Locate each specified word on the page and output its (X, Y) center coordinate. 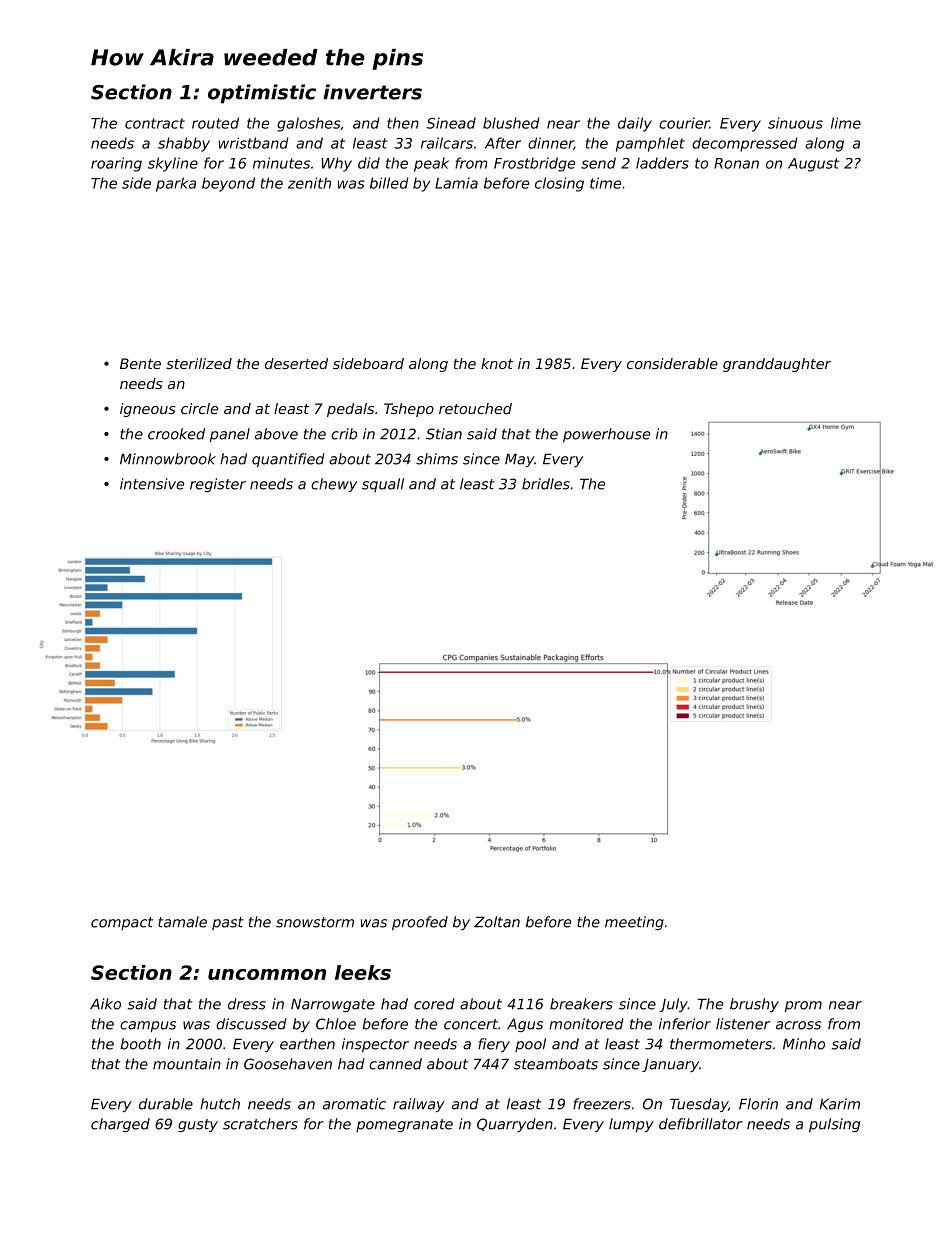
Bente (140, 363)
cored (434, 1004)
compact (122, 923)
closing (559, 184)
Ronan (736, 163)
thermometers (721, 1044)
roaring (116, 164)
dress (247, 1004)
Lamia (456, 183)
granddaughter (777, 365)
